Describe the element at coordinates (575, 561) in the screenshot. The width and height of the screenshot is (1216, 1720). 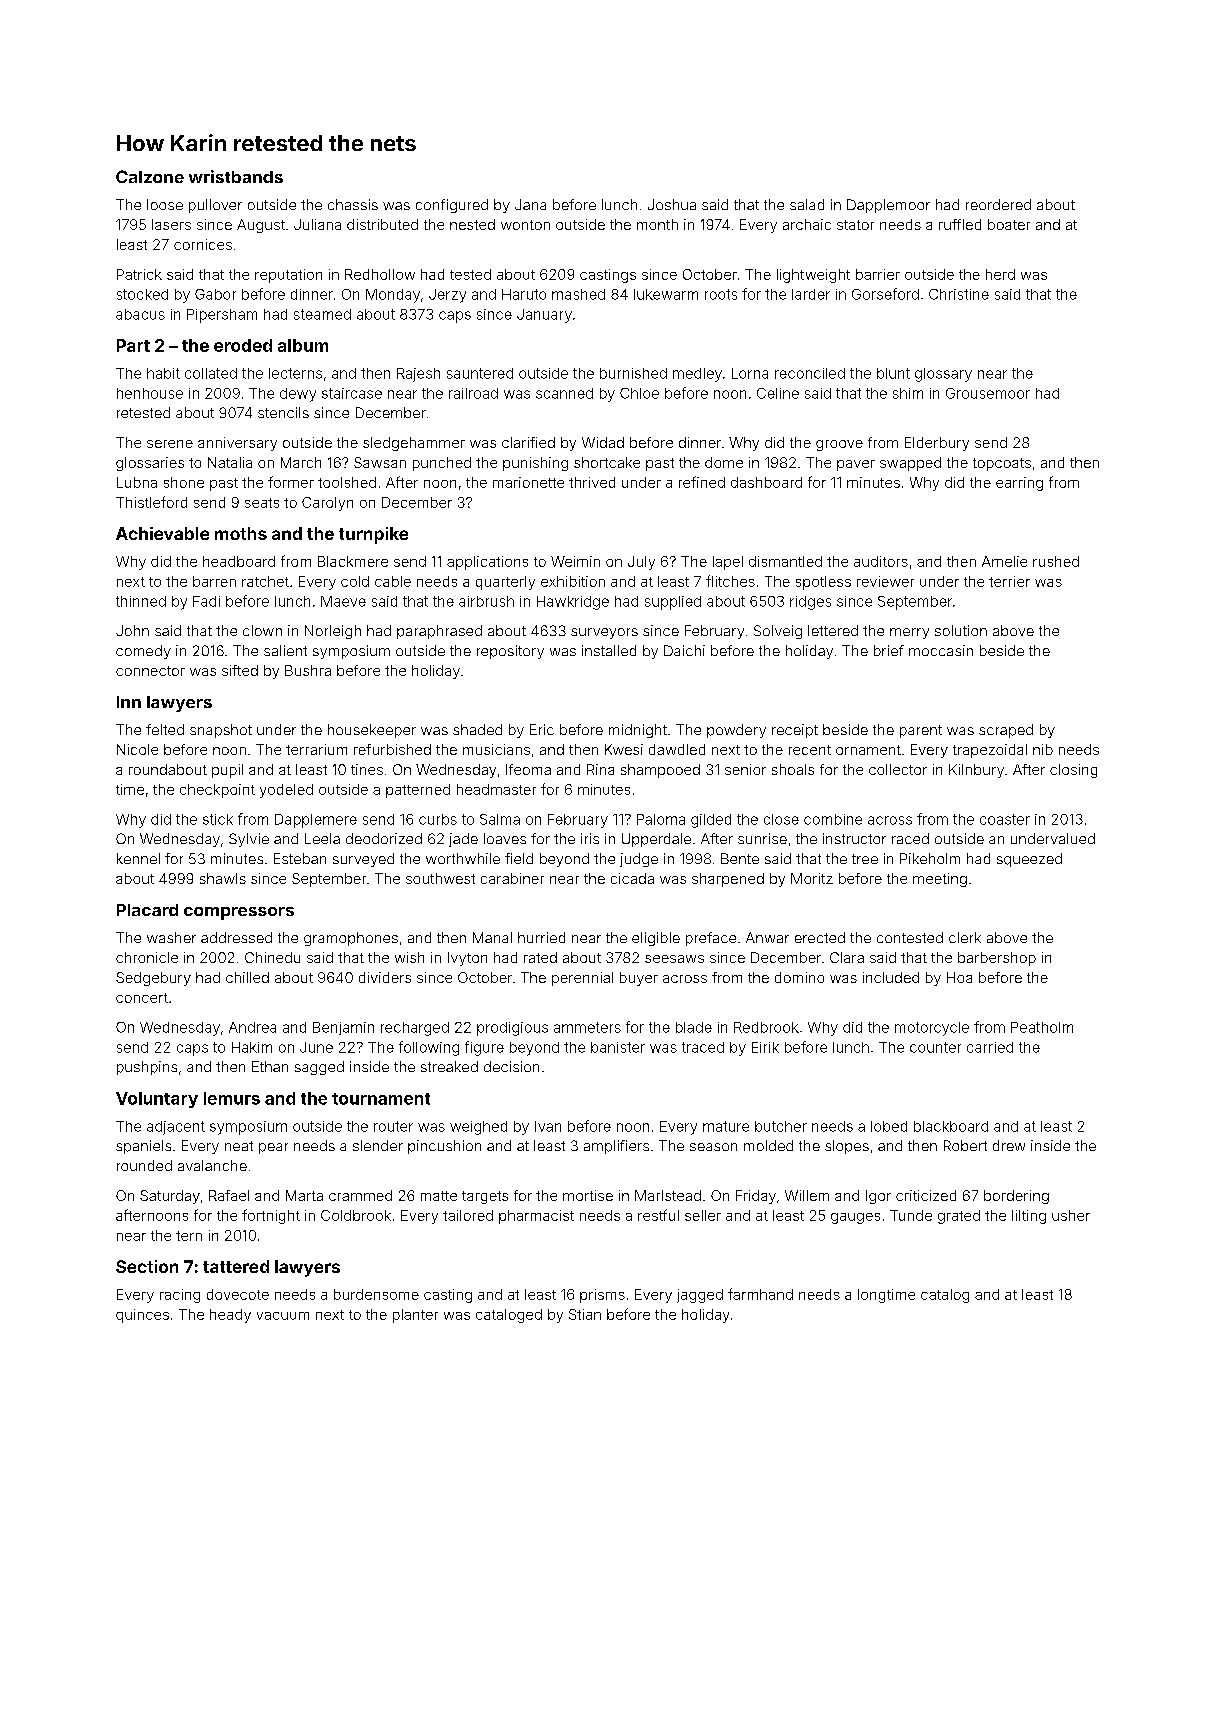
I see `Weimin` at that location.
